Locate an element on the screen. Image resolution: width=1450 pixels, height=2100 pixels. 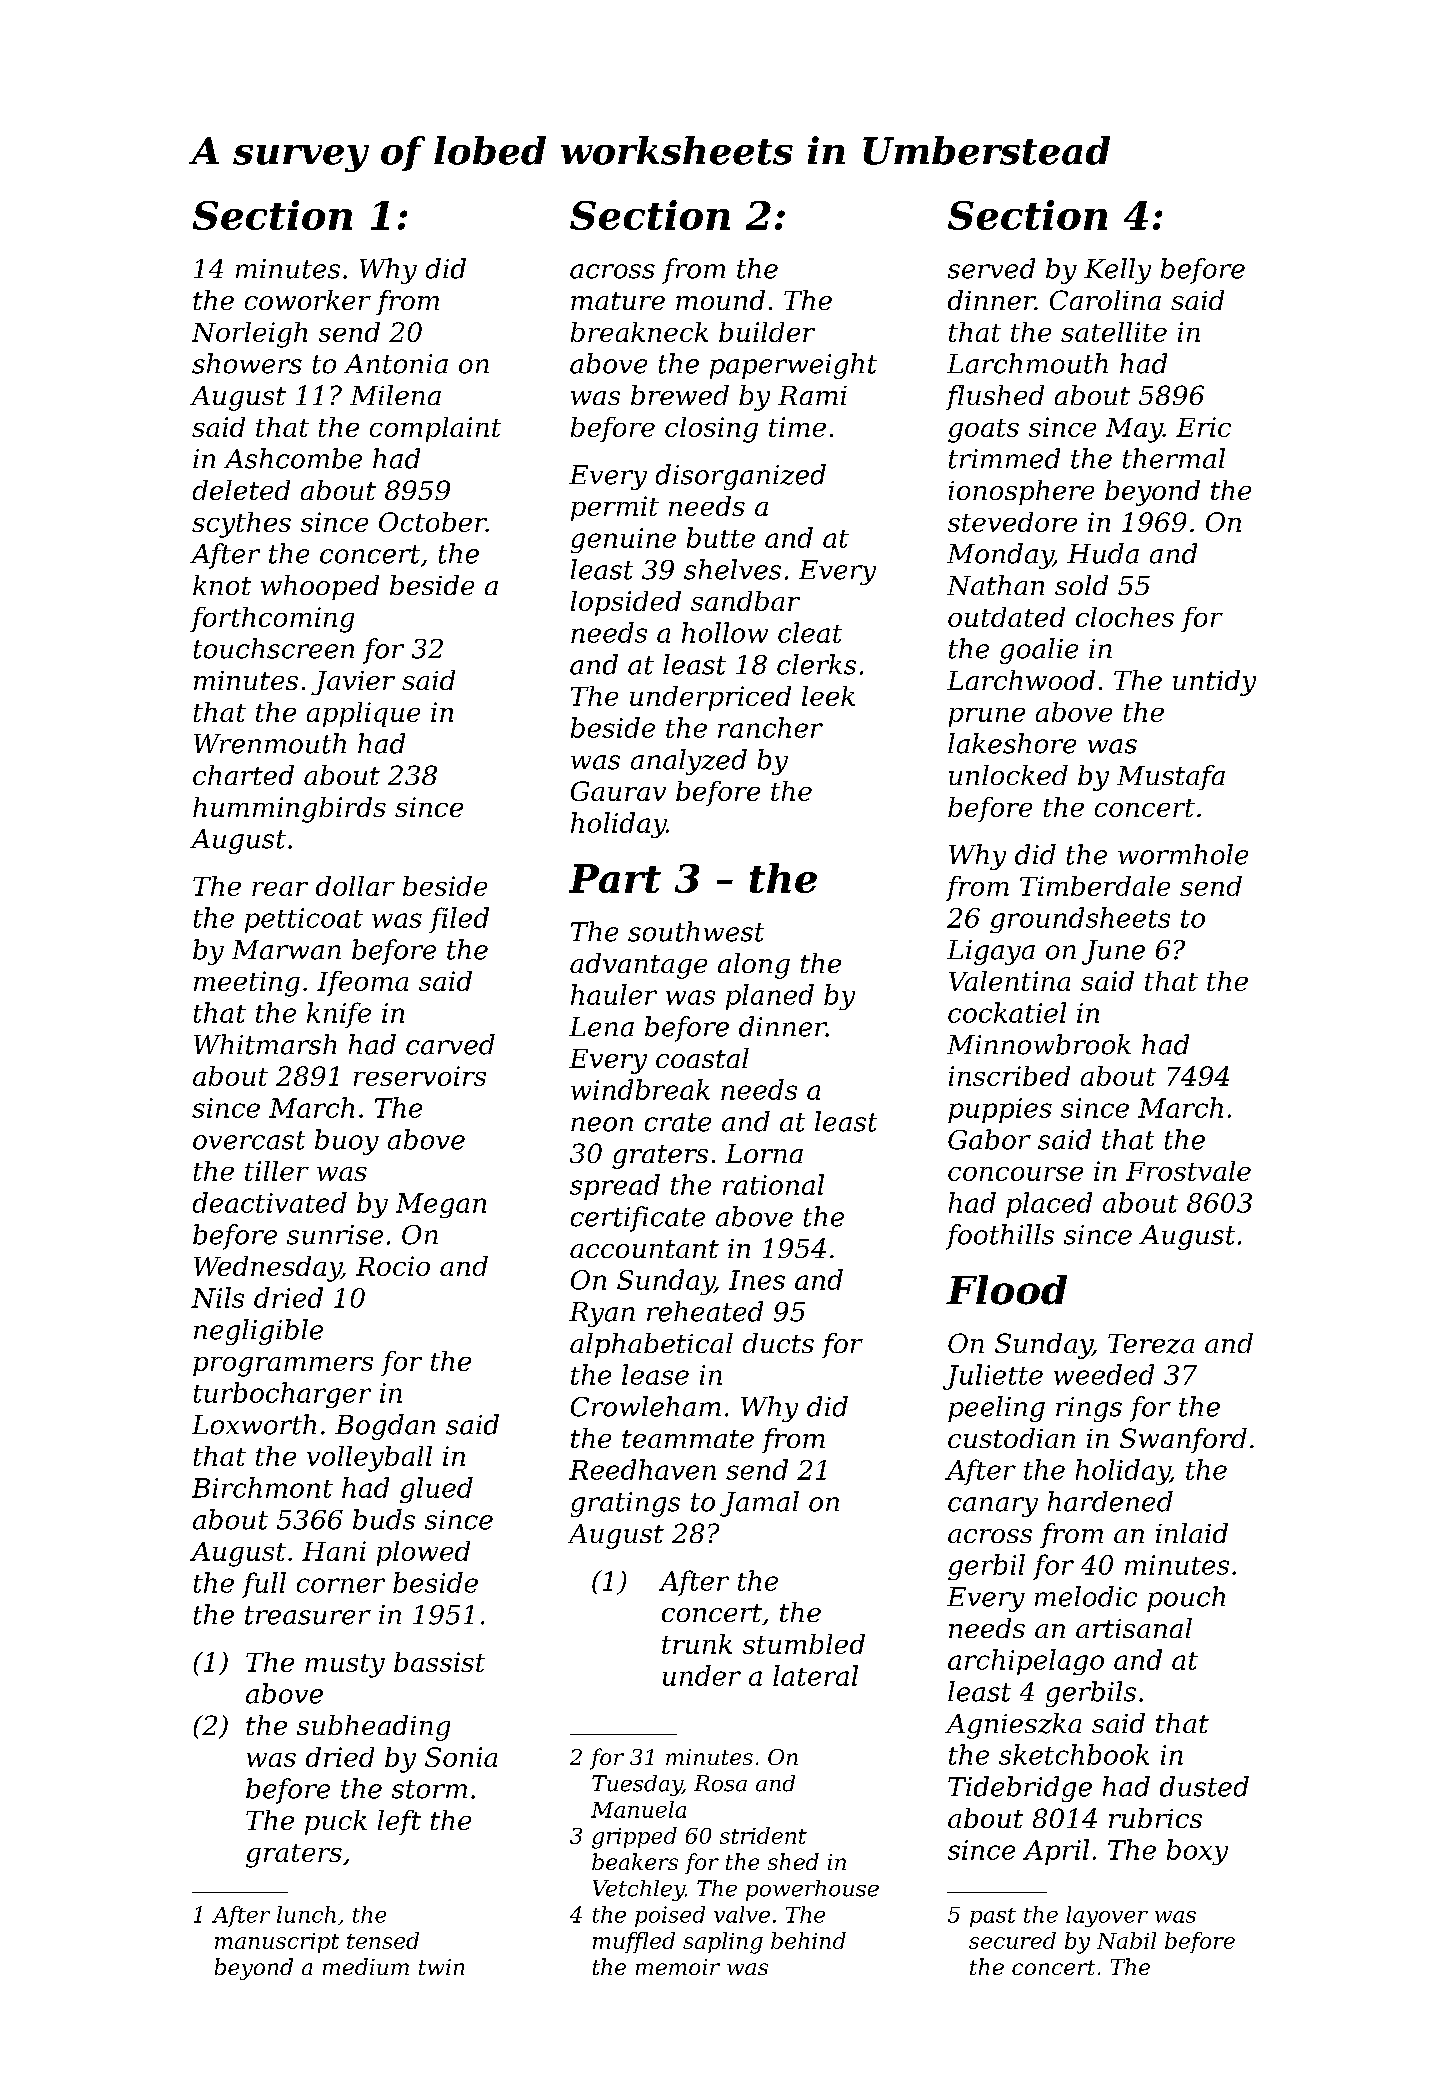
wormhole is located at coordinates (1183, 854).
